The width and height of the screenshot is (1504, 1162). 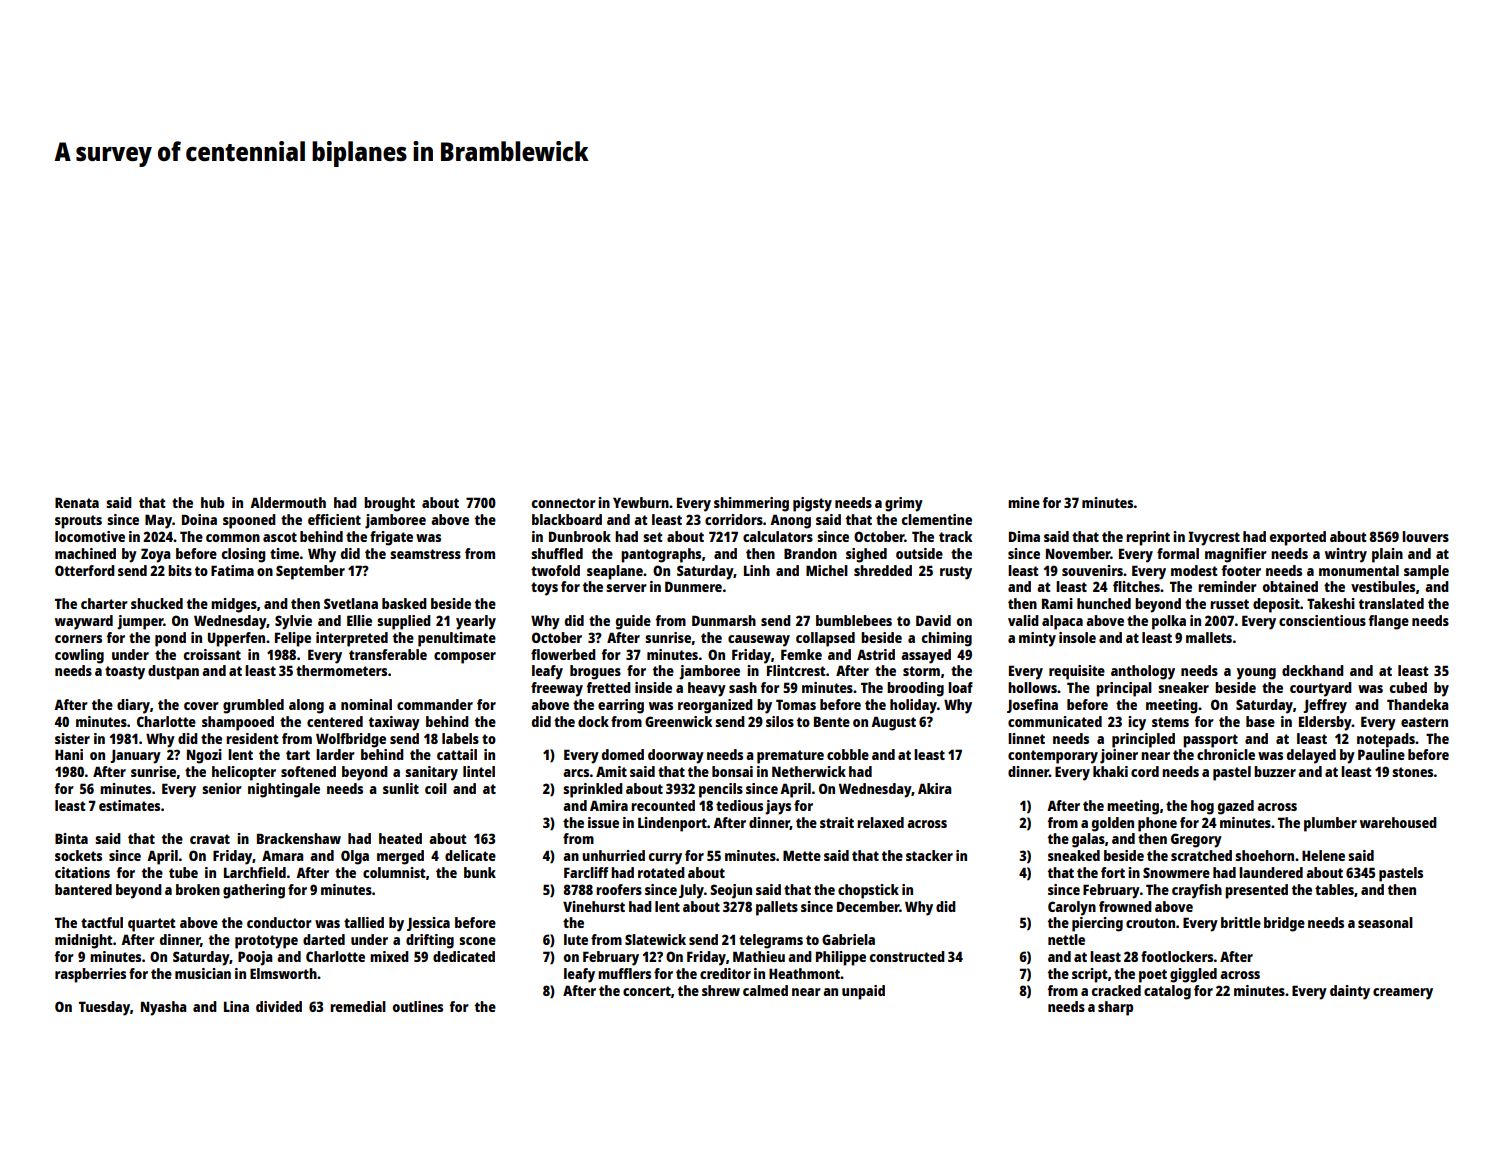 I want to click on frowned, so click(x=1125, y=906).
